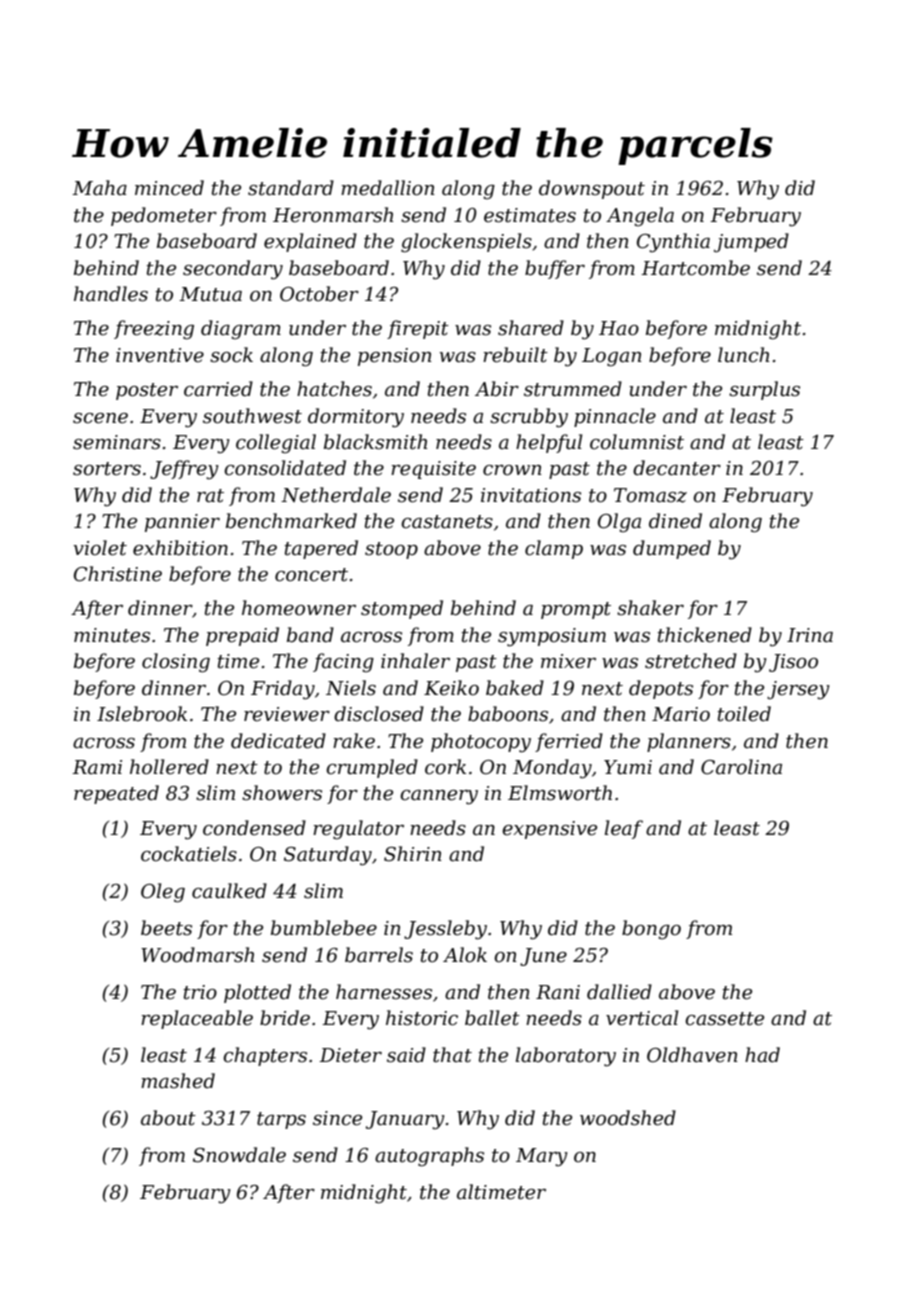 This image has width=908, height=1316. Describe the element at coordinates (724, 1019) in the image. I see `cassette` at that location.
